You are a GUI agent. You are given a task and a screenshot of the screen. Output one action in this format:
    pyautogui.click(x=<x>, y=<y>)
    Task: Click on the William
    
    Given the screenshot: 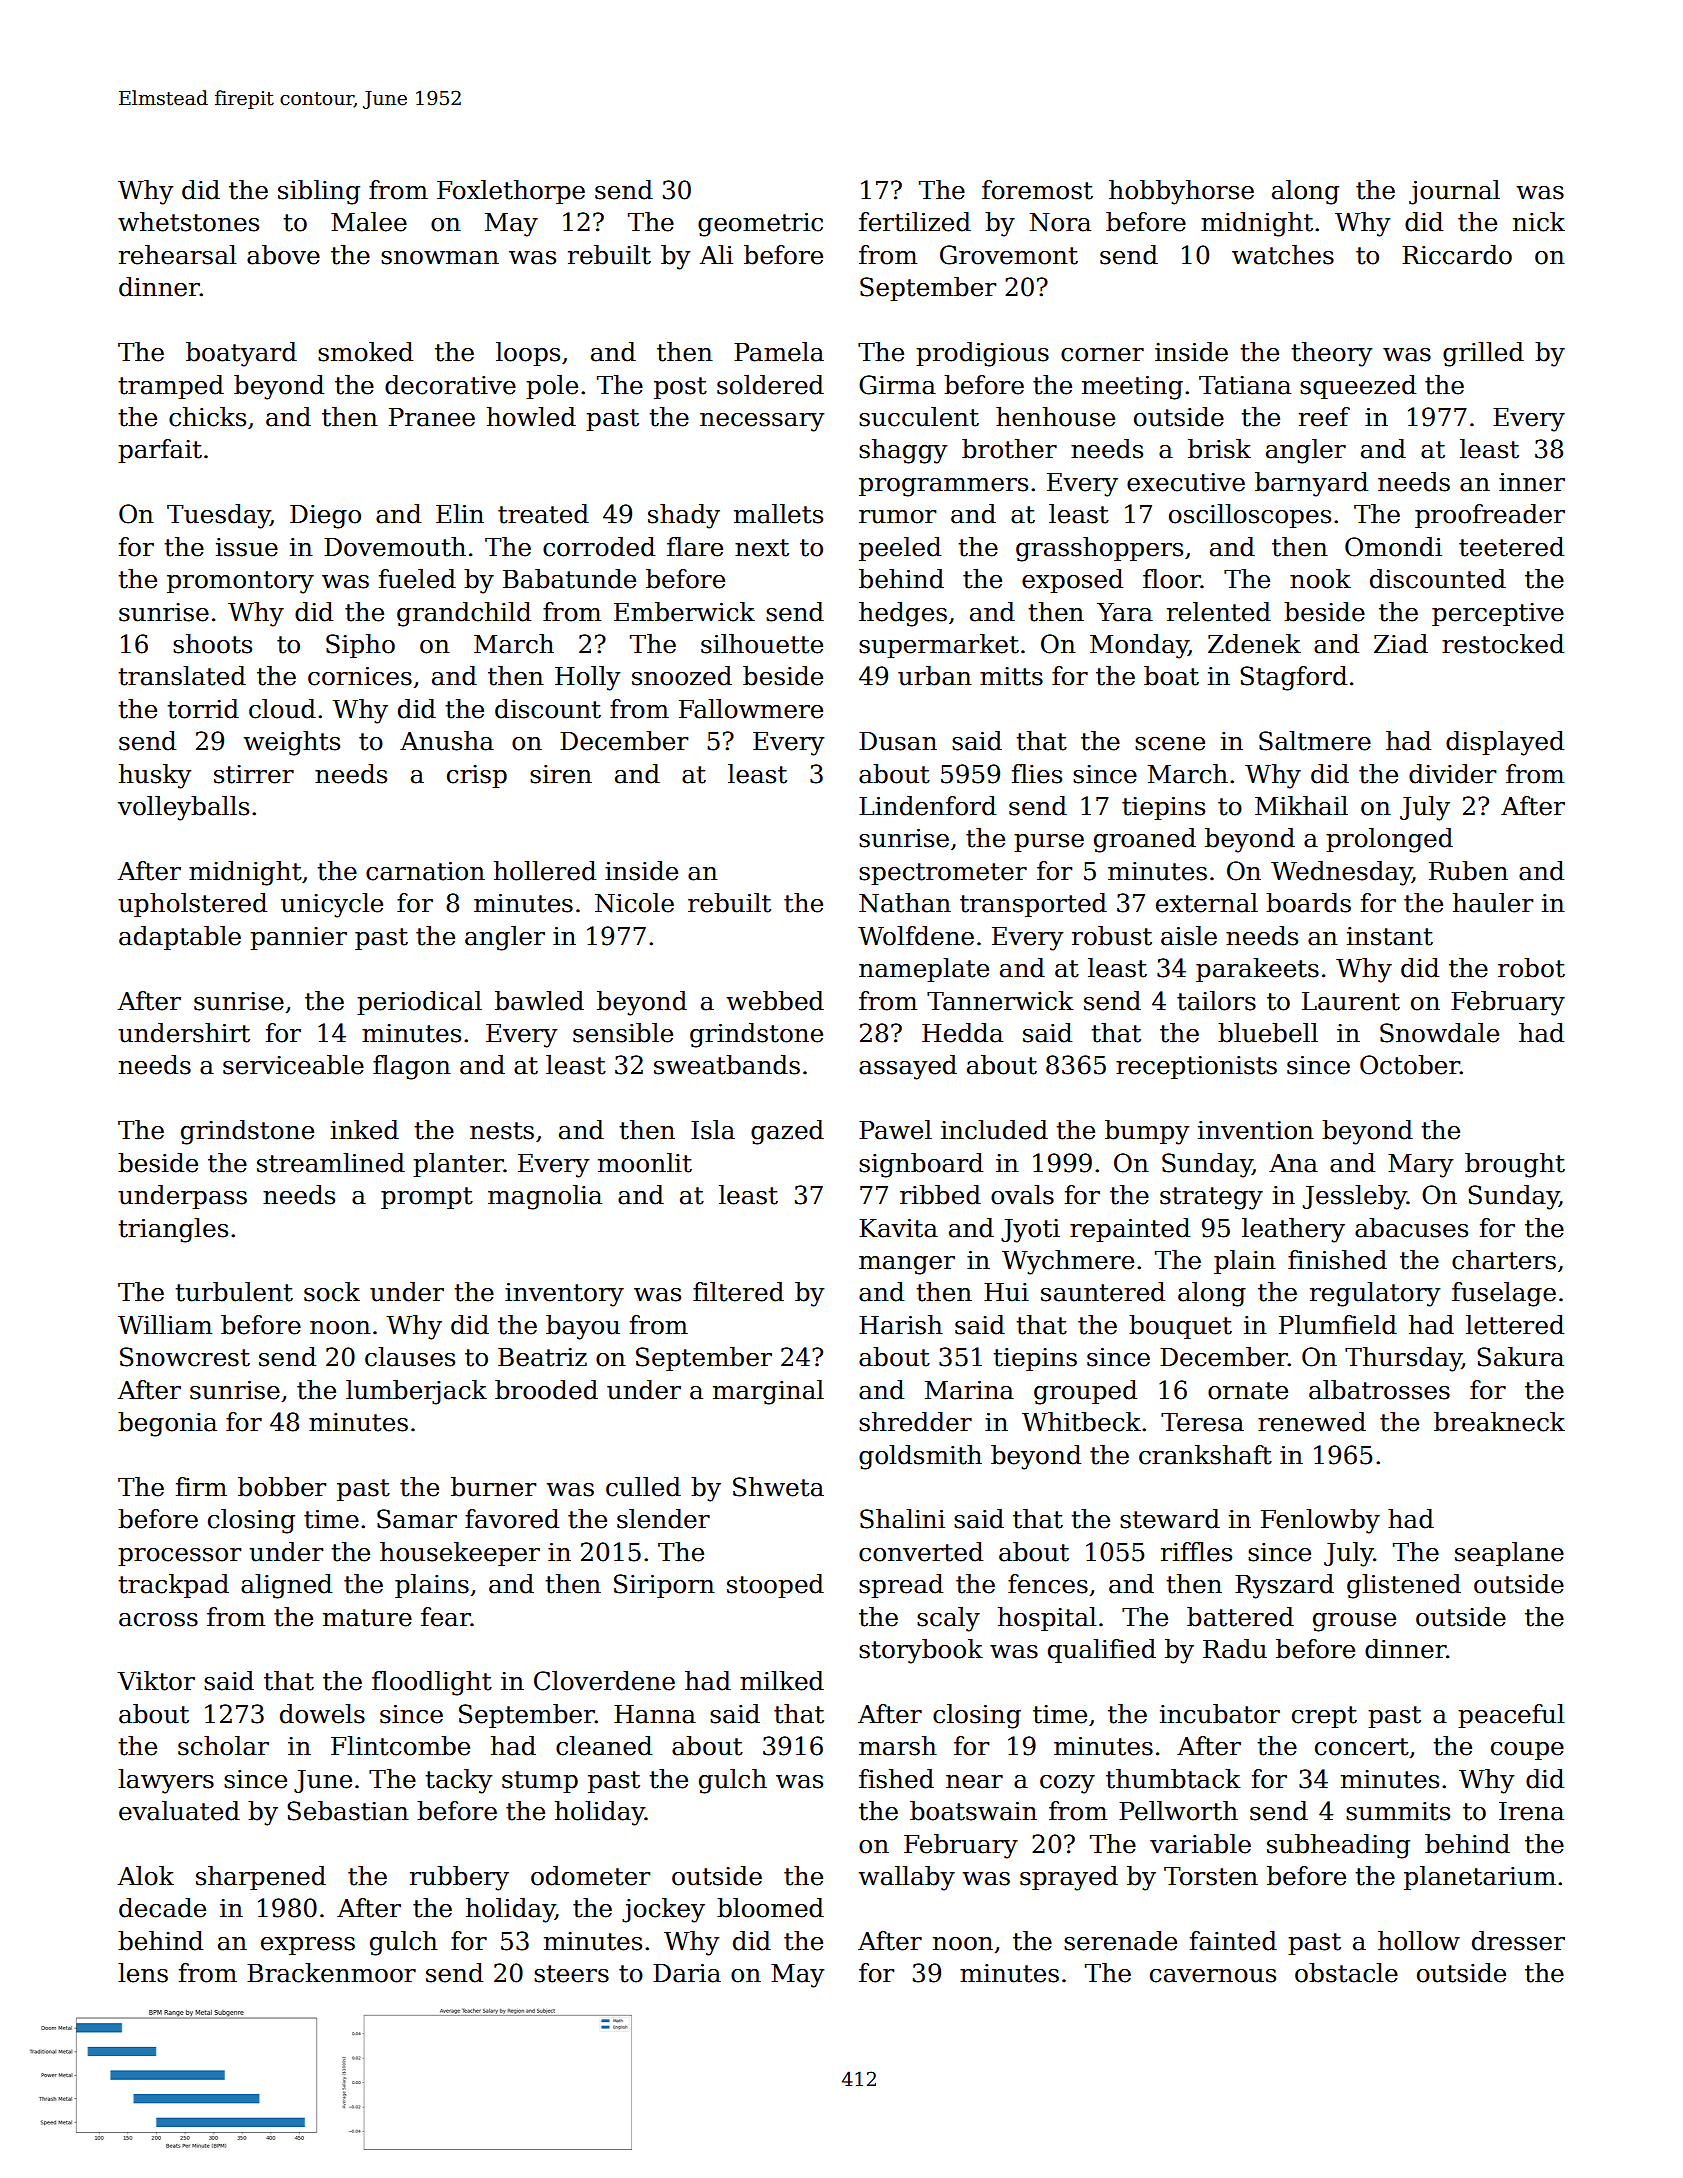 What is the action you would take?
    pyautogui.click(x=165, y=1325)
